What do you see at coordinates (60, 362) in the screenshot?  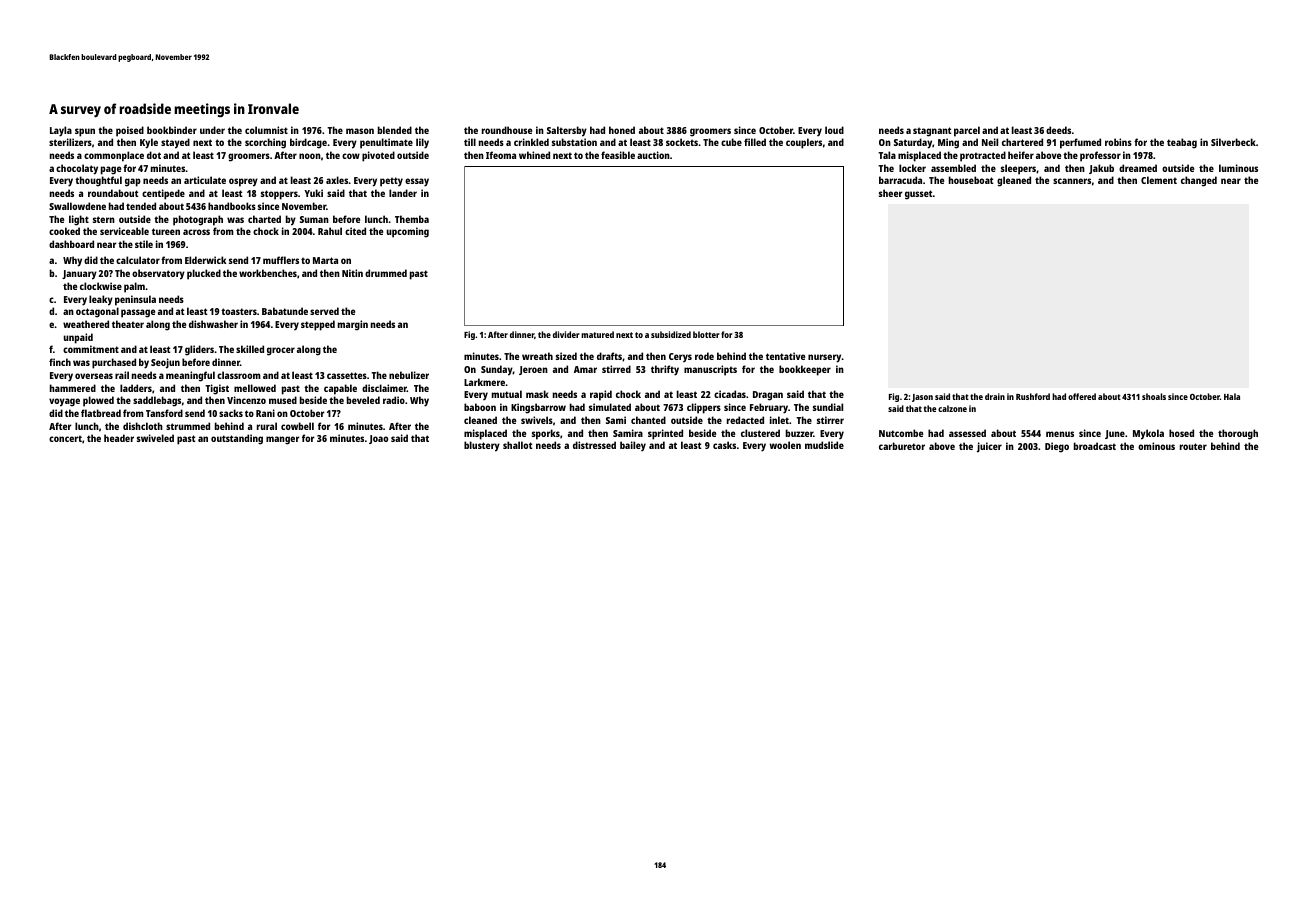 I see `finch` at bounding box center [60, 362].
